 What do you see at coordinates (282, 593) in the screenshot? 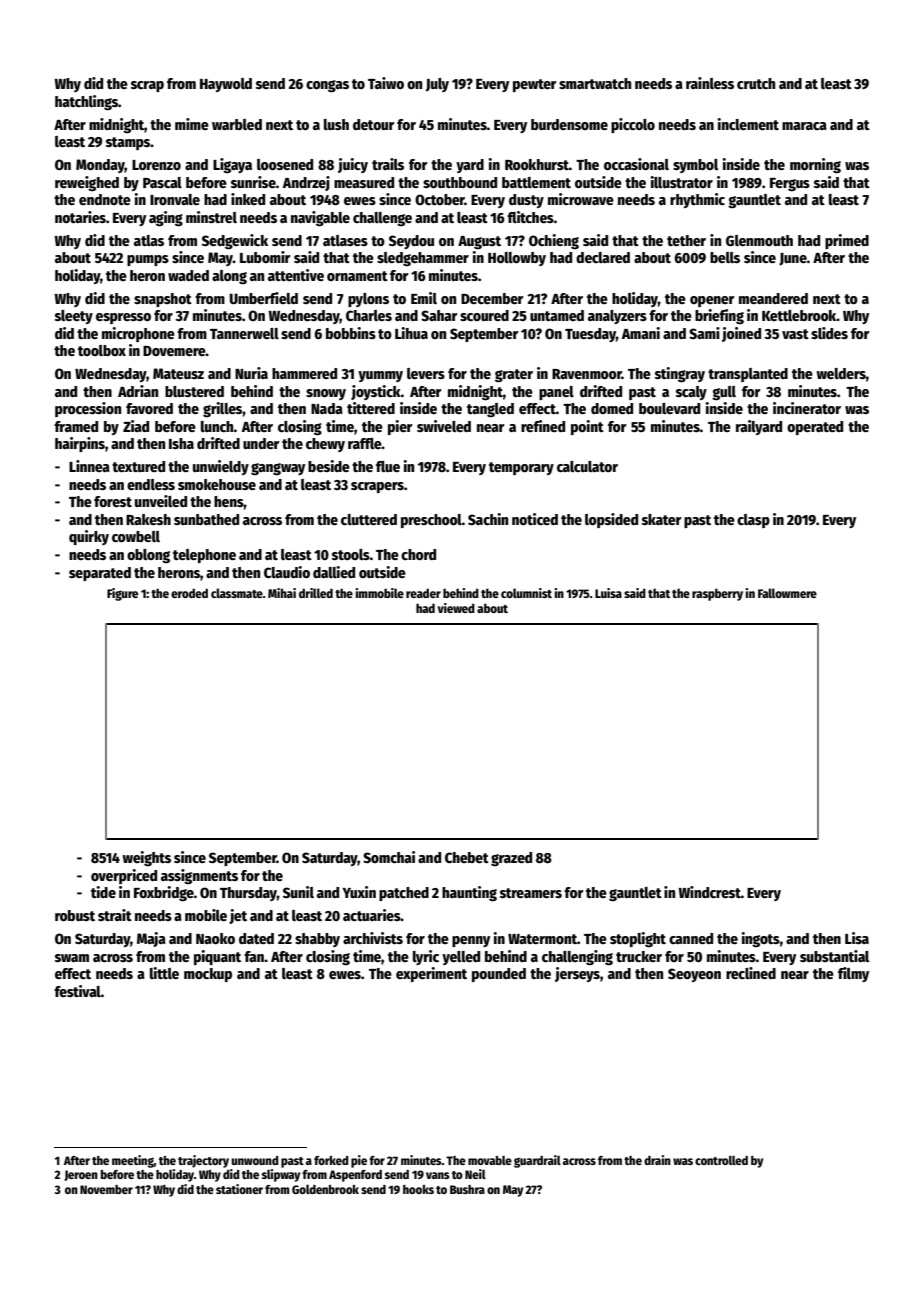
I see `Mihai` at bounding box center [282, 593].
